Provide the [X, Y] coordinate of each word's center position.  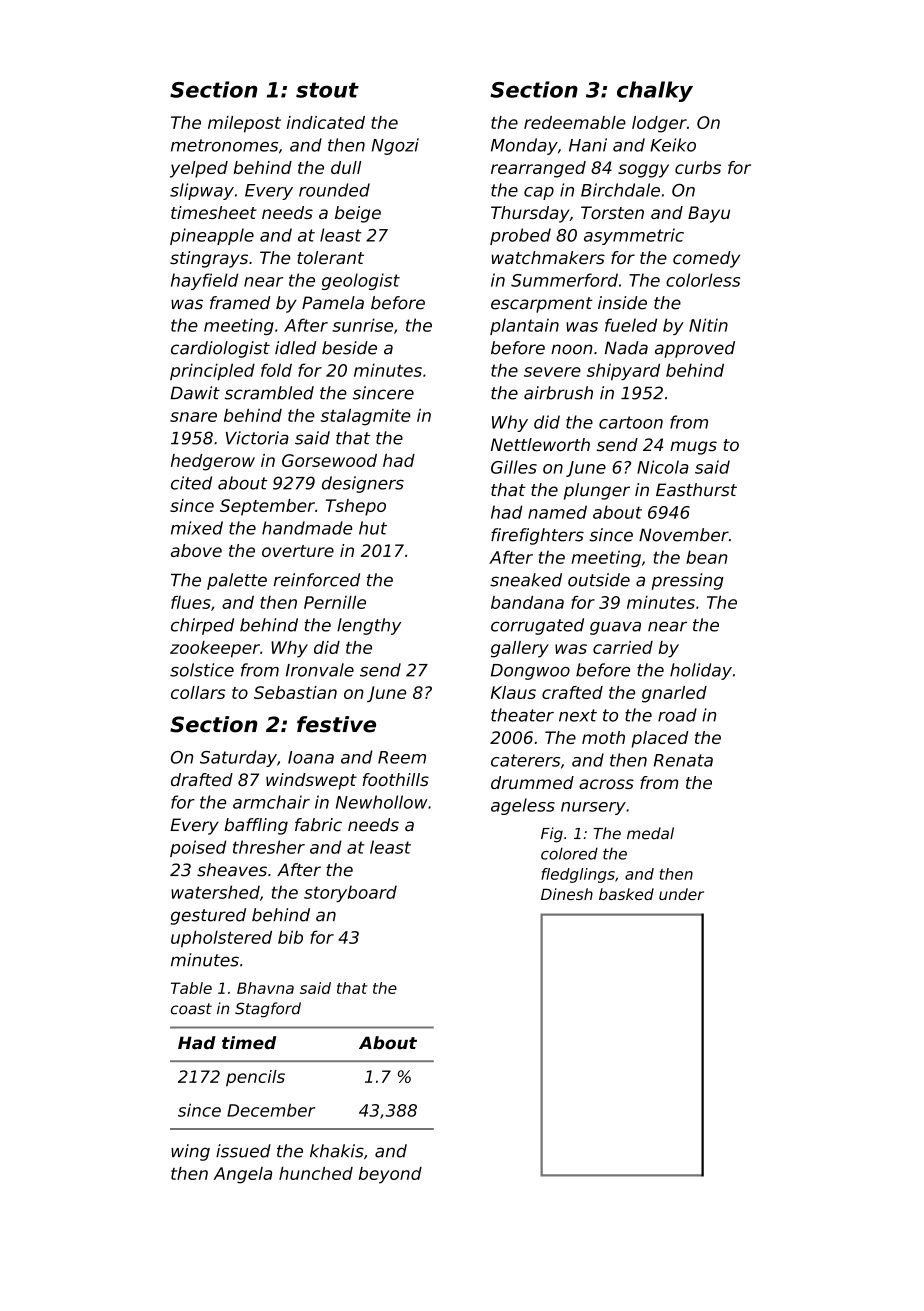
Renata [683, 760]
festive [336, 724]
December [271, 1110]
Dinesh [567, 894]
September [267, 507]
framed [240, 303]
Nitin [708, 325]
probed [520, 236]
